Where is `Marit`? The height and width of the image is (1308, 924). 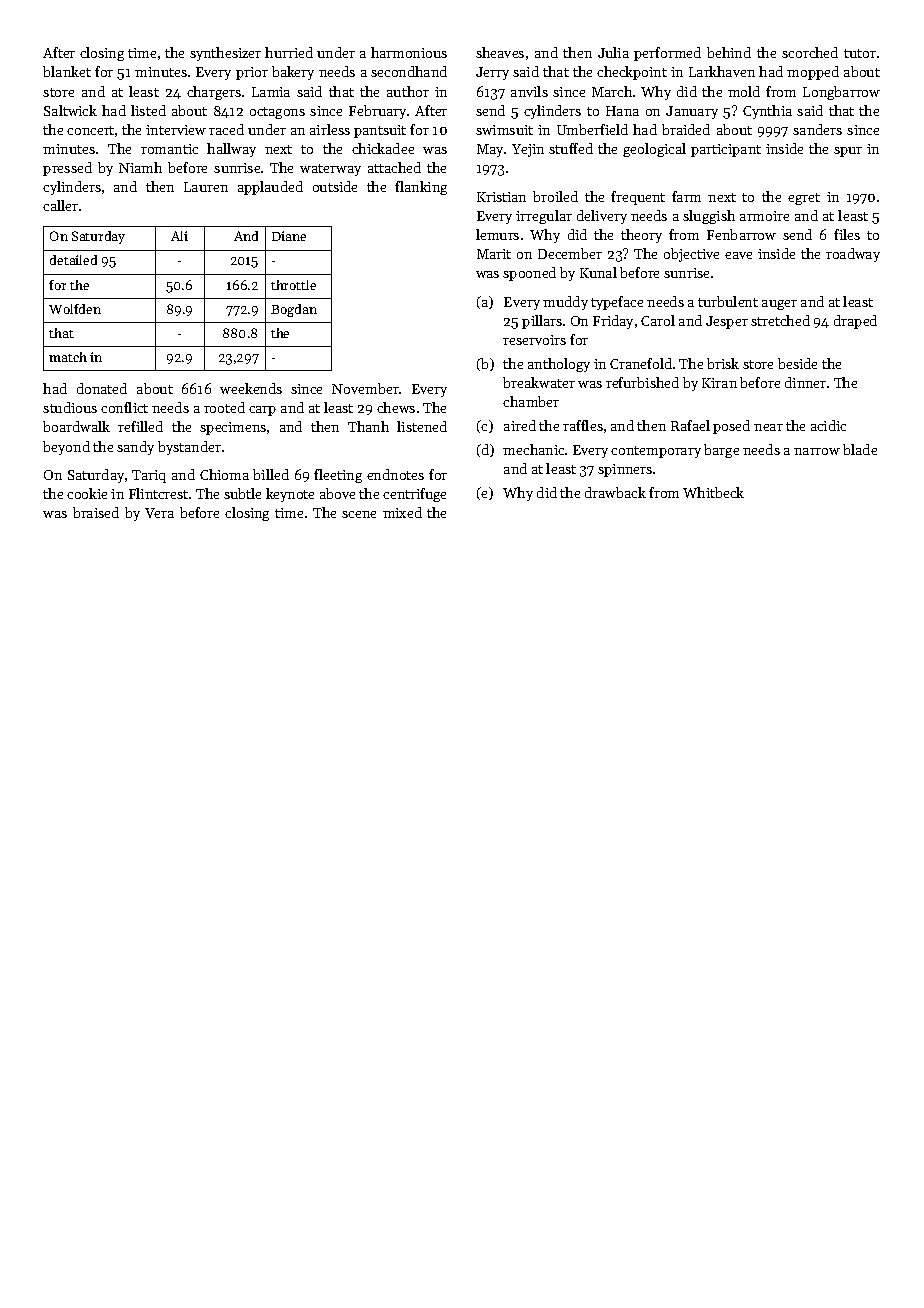
Marit is located at coordinates (494, 254).
